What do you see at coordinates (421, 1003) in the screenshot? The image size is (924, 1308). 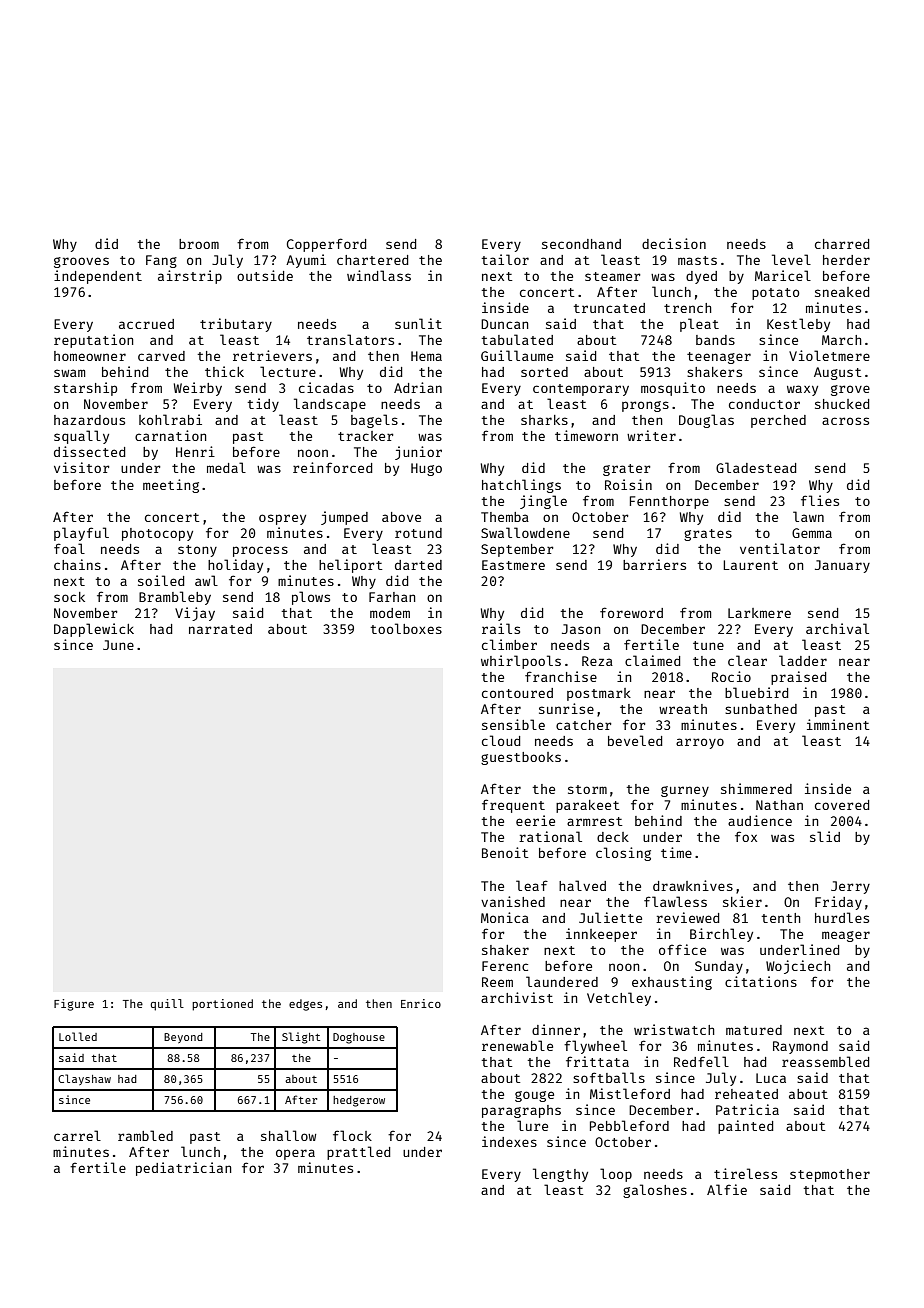 I see `Enrico` at bounding box center [421, 1003].
